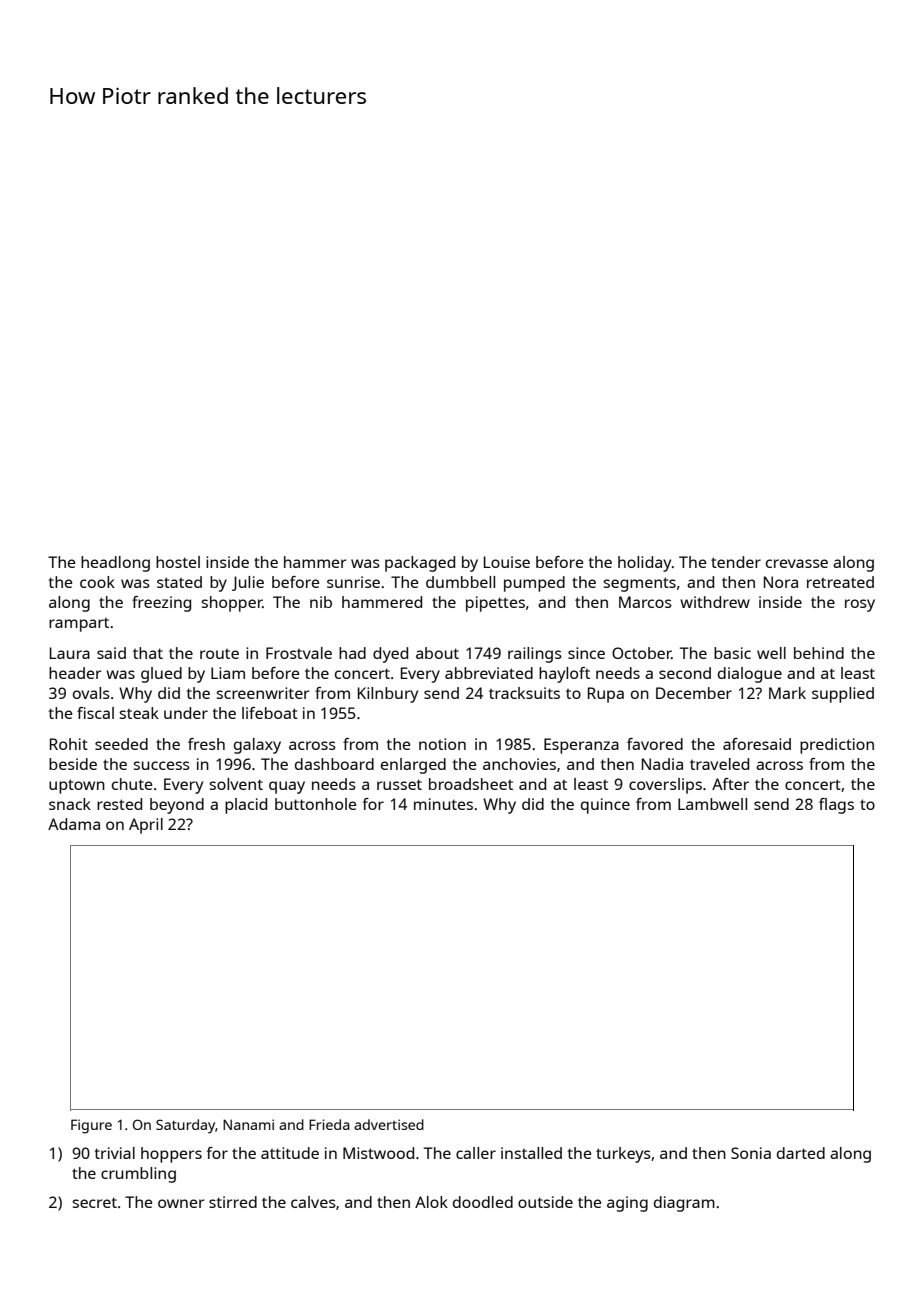 Image resolution: width=924 pixels, height=1308 pixels. I want to click on Mistwood, so click(378, 1153).
